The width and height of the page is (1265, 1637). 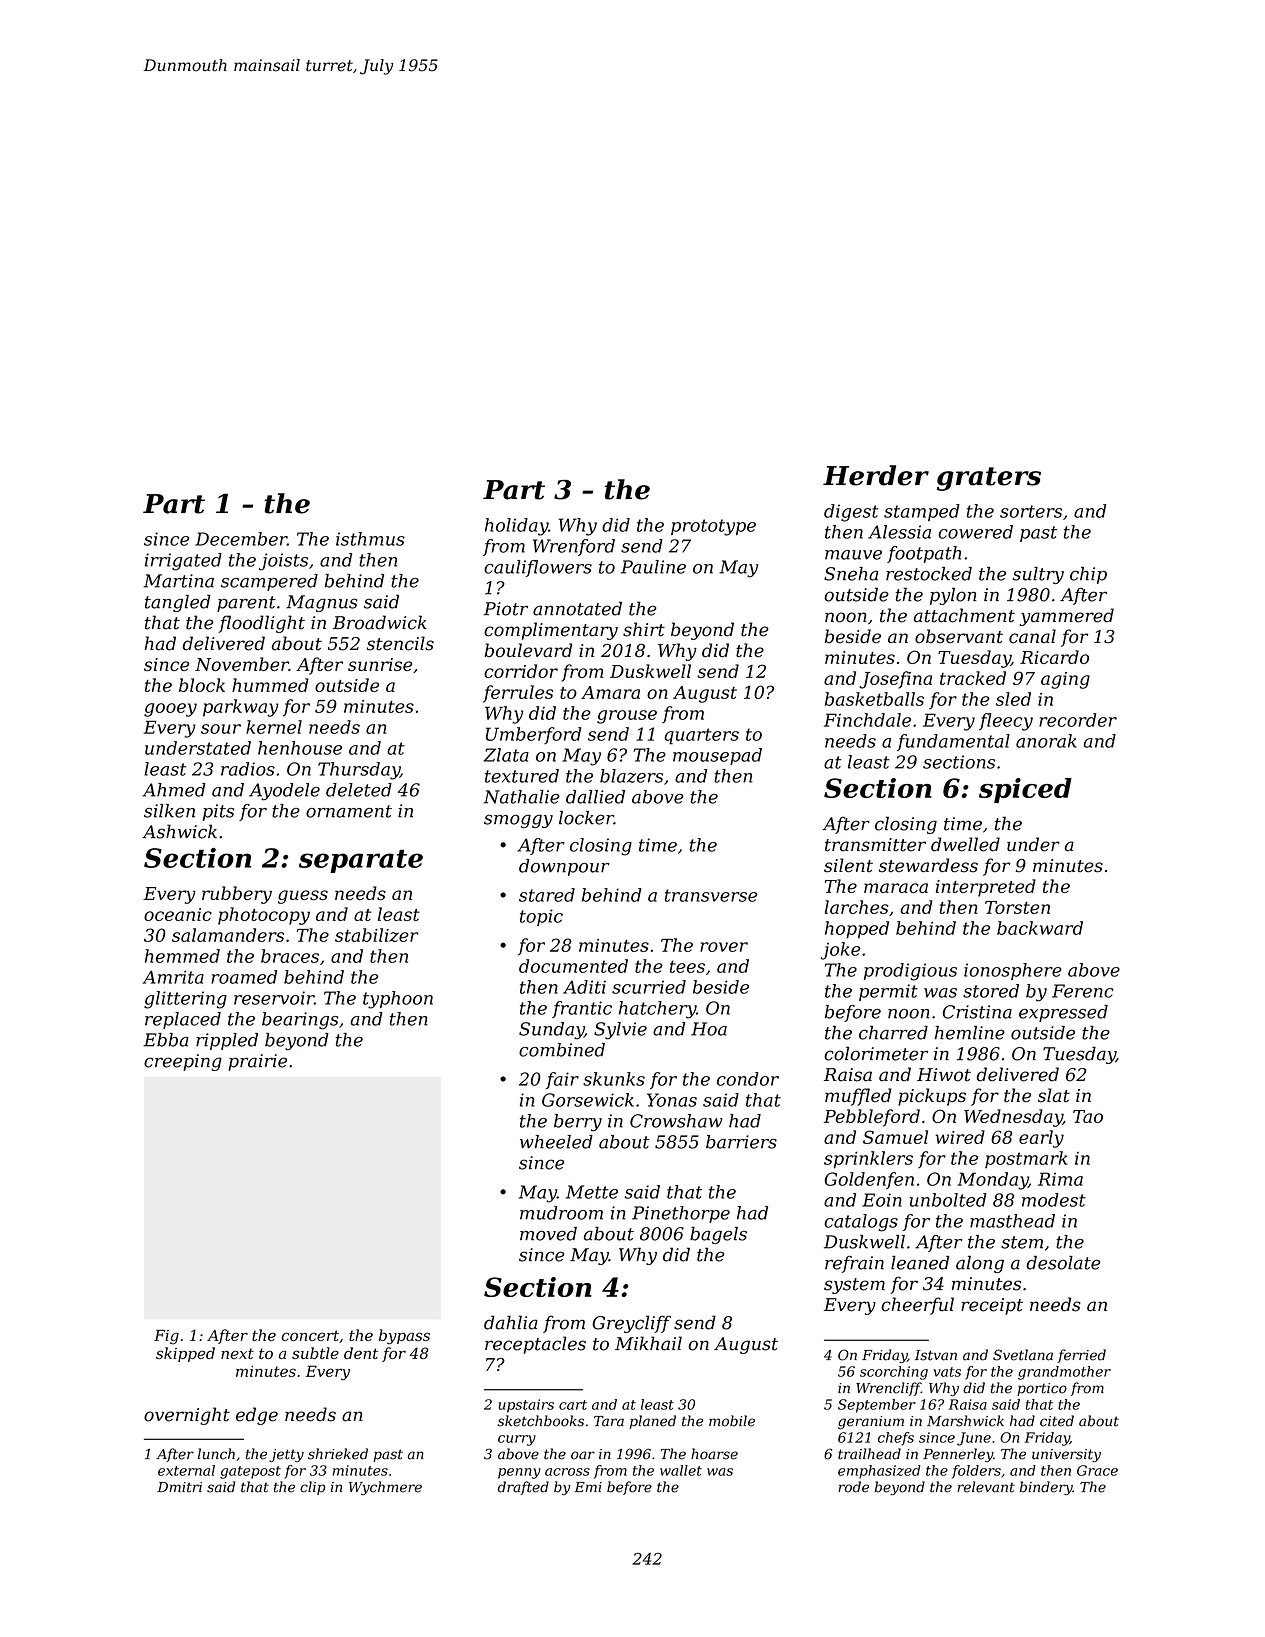 What do you see at coordinates (202, 685) in the page?
I see `block` at bounding box center [202, 685].
